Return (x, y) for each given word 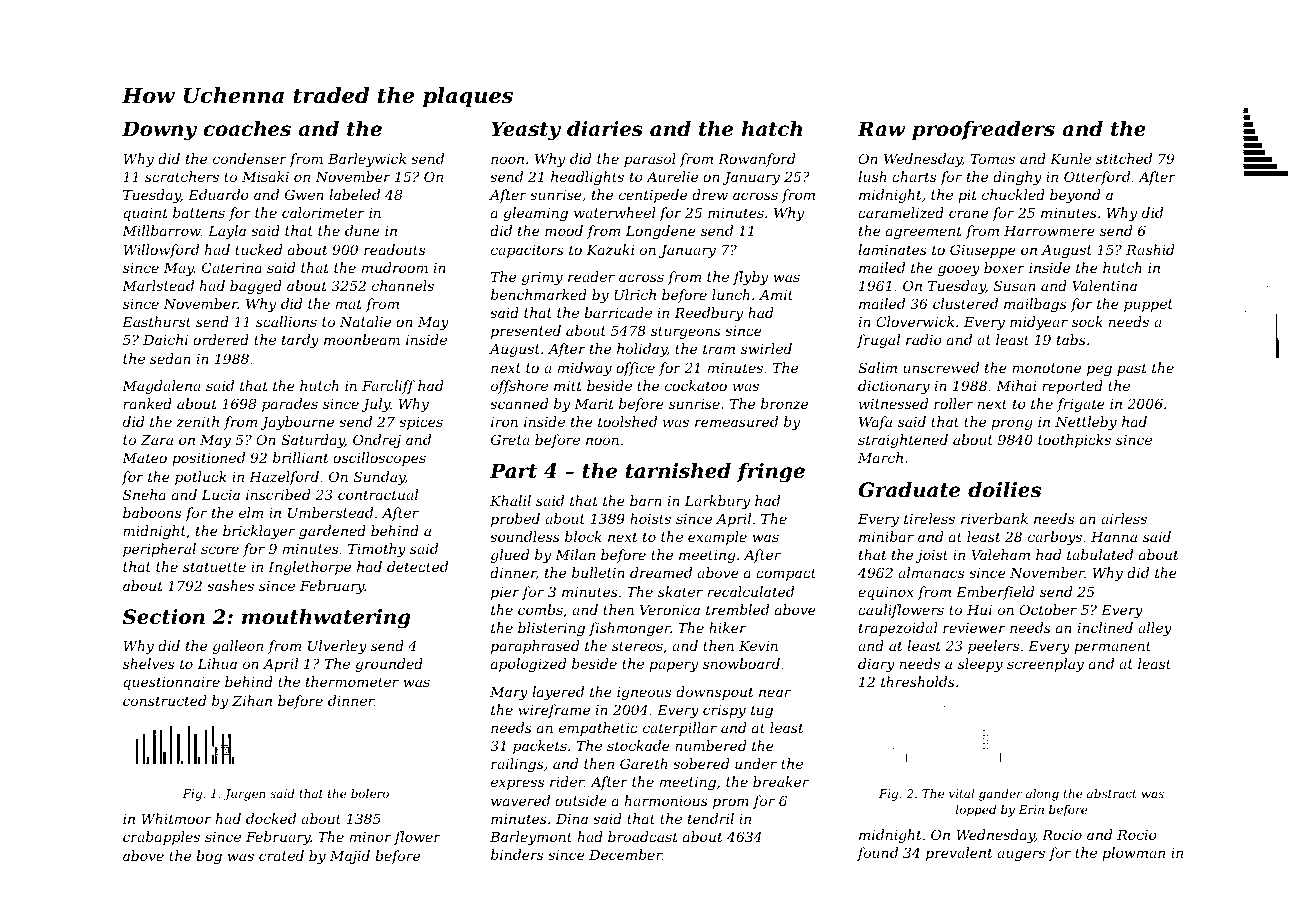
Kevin (758, 646)
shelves (148, 663)
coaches (247, 129)
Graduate (909, 490)
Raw (881, 129)
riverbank (994, 518)
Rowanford (756, 160)
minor (370, 837)
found (877, 854)
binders (517, 854)
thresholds (918, 681)
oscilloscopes (379, 459)
